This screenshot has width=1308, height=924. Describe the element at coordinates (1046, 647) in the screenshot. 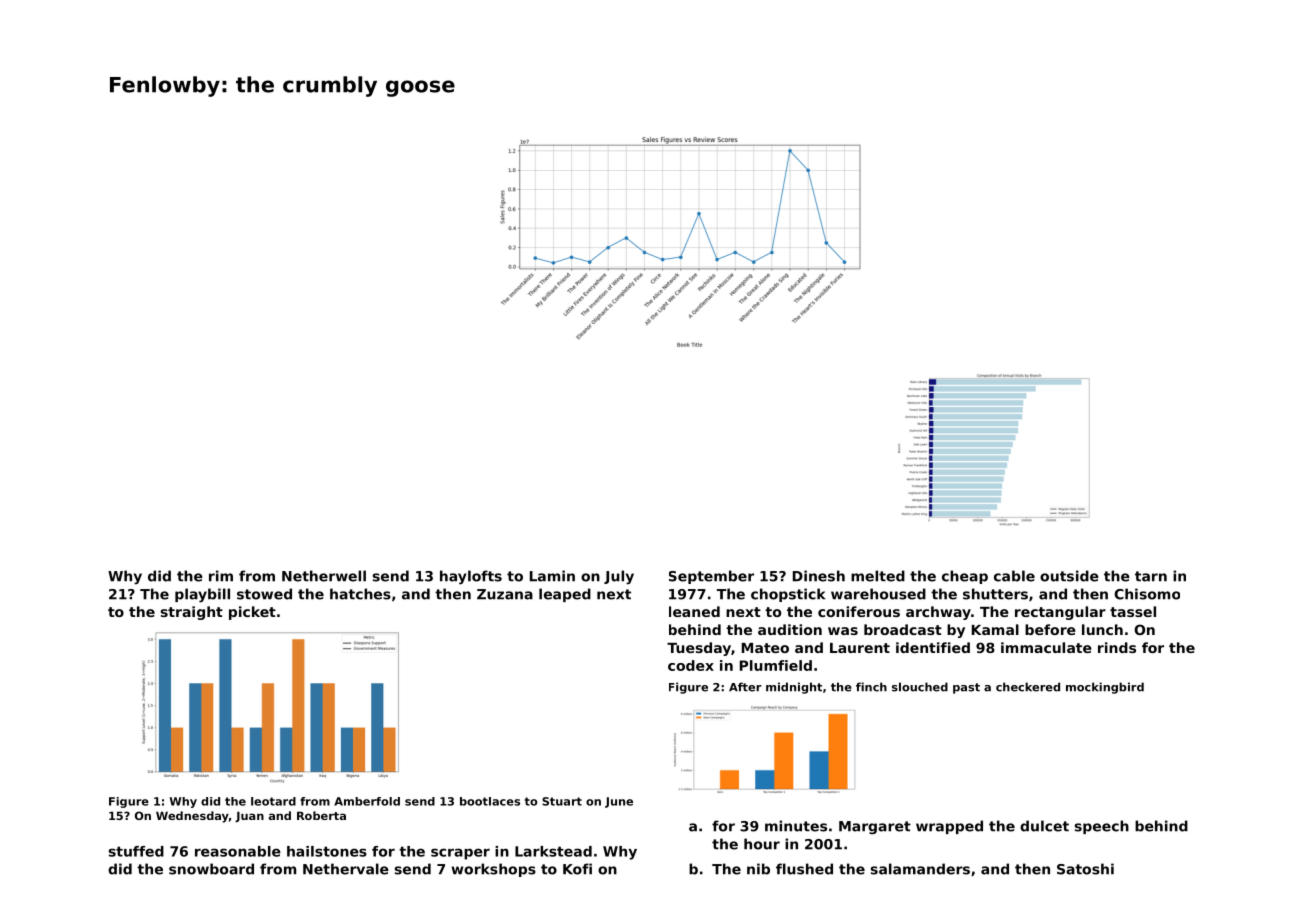

I see `immaculate` at that location.
